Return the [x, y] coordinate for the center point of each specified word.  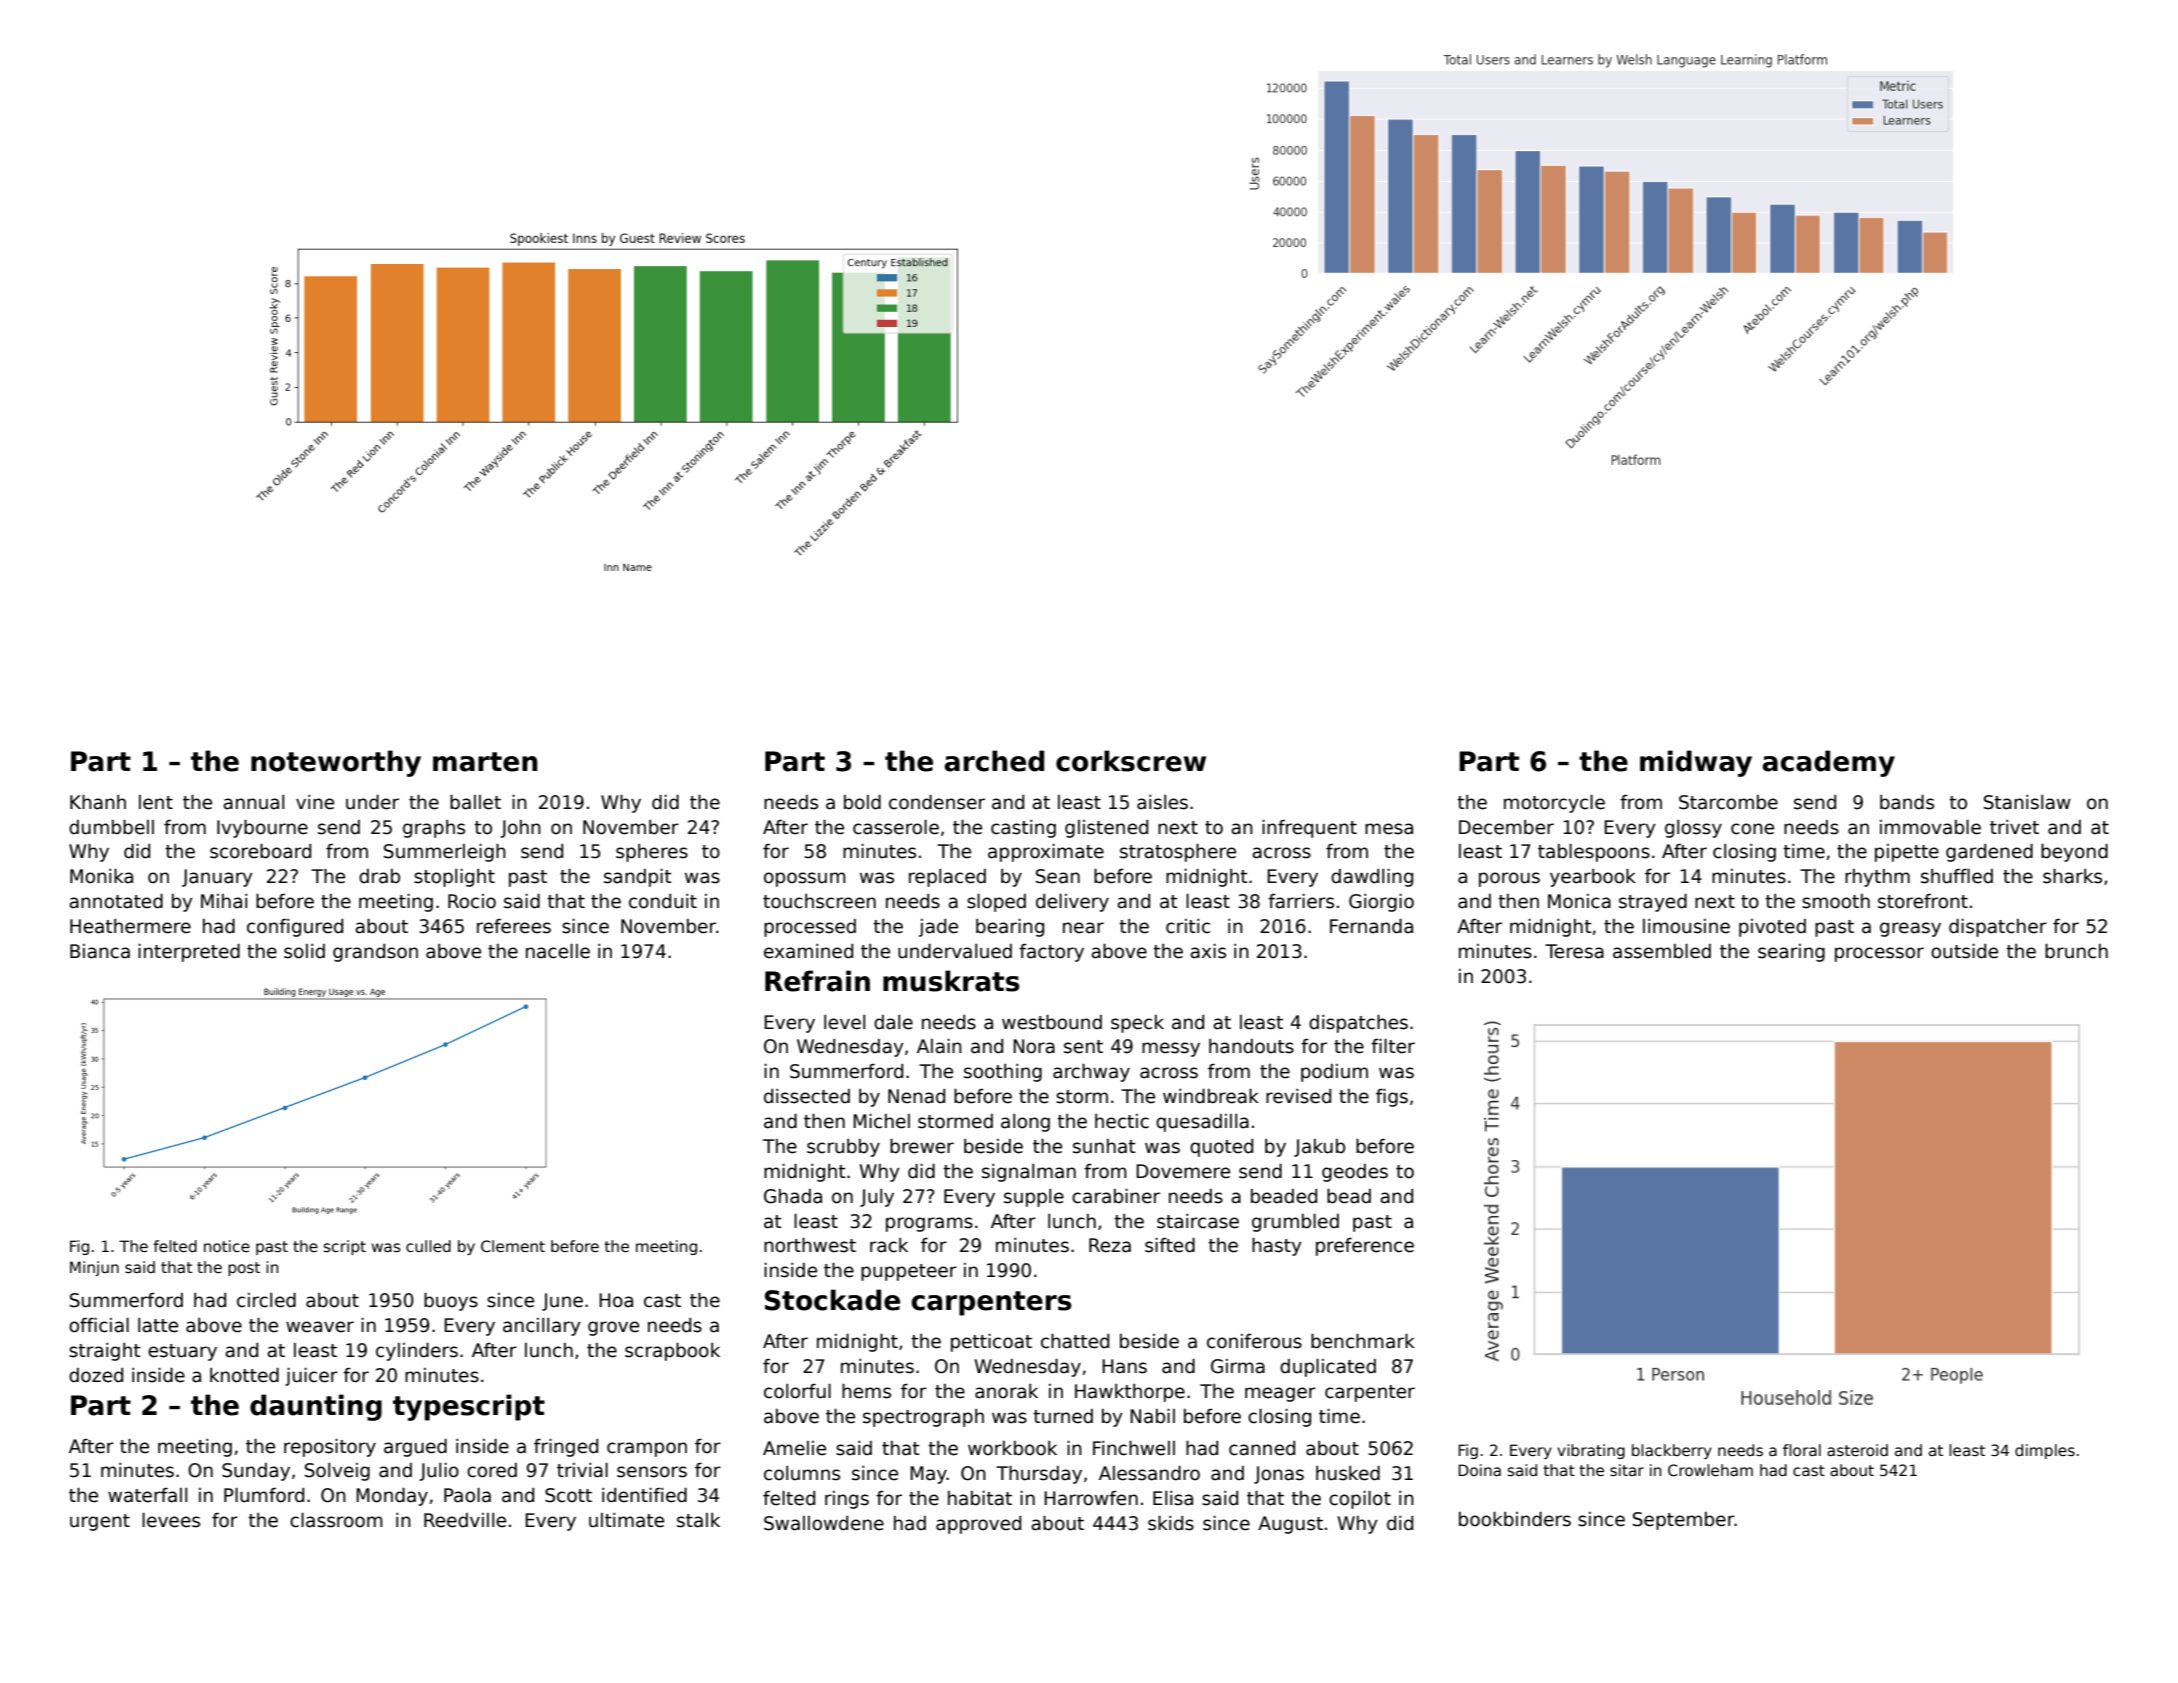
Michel [881, 1121]
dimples [2045, 1451]
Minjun [94, 1268]
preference [1365, 1247]
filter [1393, 1046]
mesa [1389, 829]
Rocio [472, 901]
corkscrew [1131, 761]
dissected [807, 1096]
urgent [100, 1522]
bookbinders [1515, 1519]
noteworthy [336, 763]
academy [1828, 763]
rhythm [1877, 878]
